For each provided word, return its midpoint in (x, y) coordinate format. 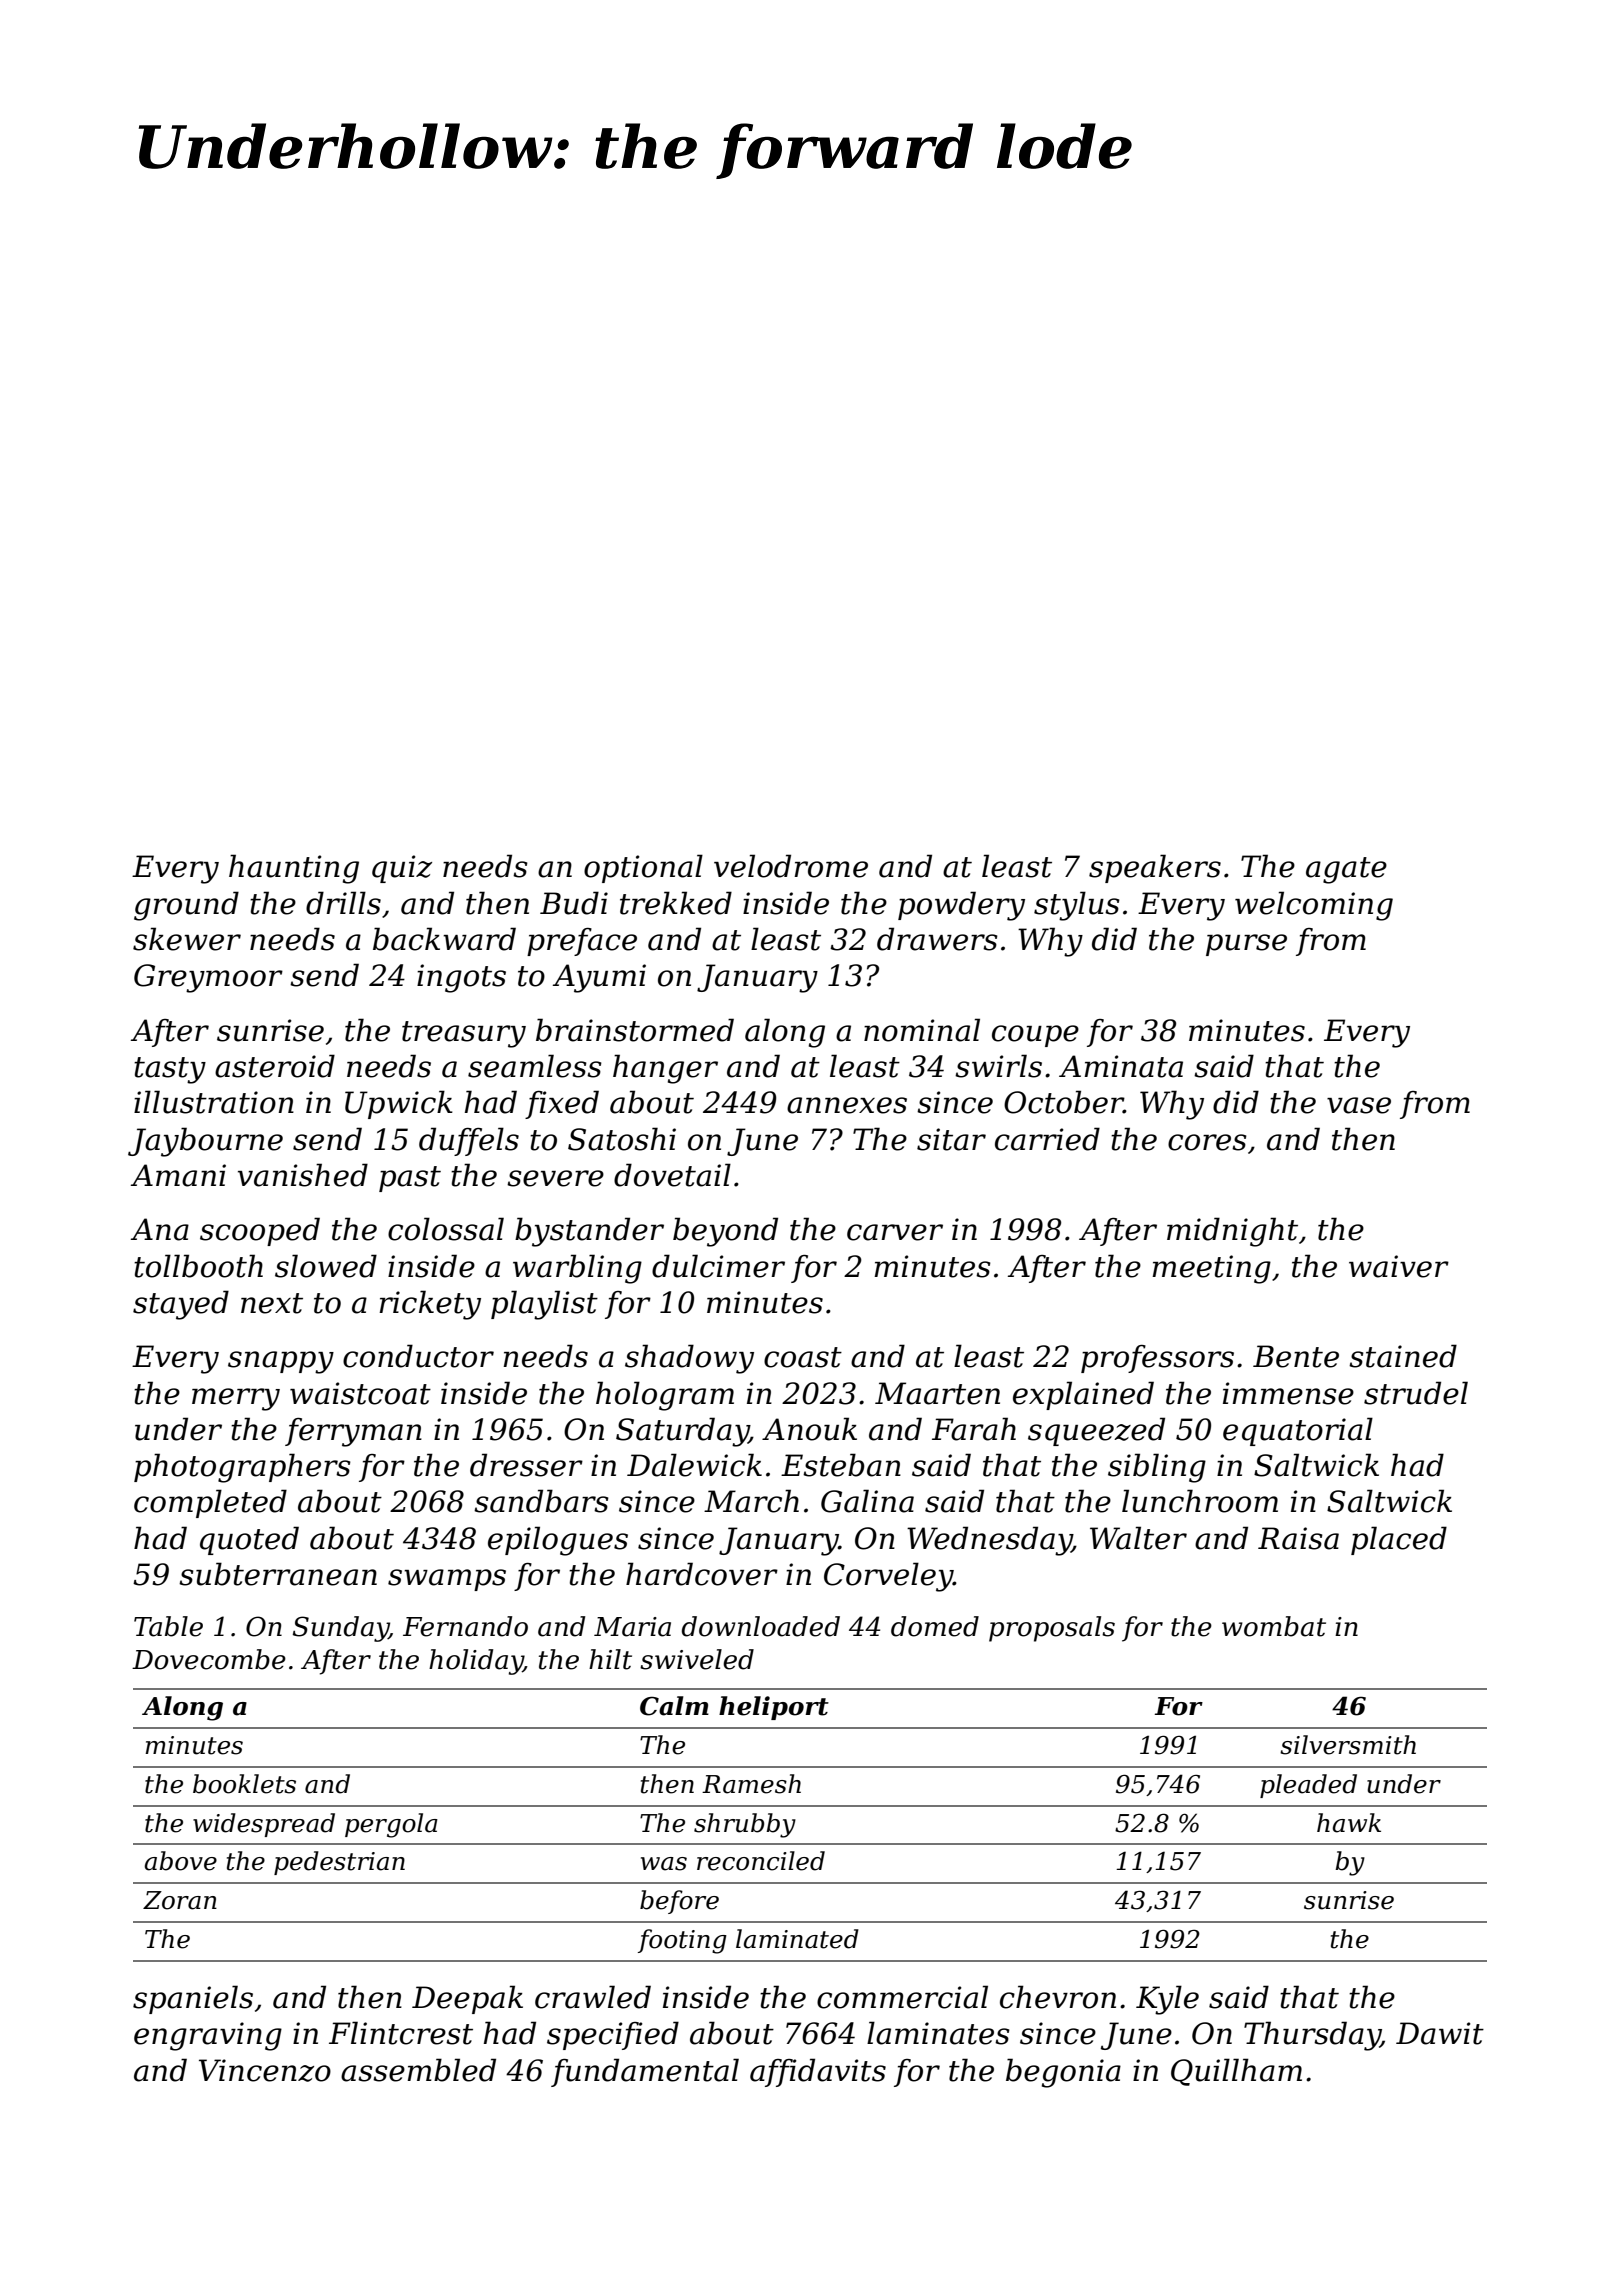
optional (643, 868)
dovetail (672, 1175)
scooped (260, 1231)
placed (1399, 1540)
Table (168, 1626)
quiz (402, 869)
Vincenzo (265, 2070)
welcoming (1314, 906)
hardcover (702, 1574)
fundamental (645, 2072)
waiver (1399, 1266)
